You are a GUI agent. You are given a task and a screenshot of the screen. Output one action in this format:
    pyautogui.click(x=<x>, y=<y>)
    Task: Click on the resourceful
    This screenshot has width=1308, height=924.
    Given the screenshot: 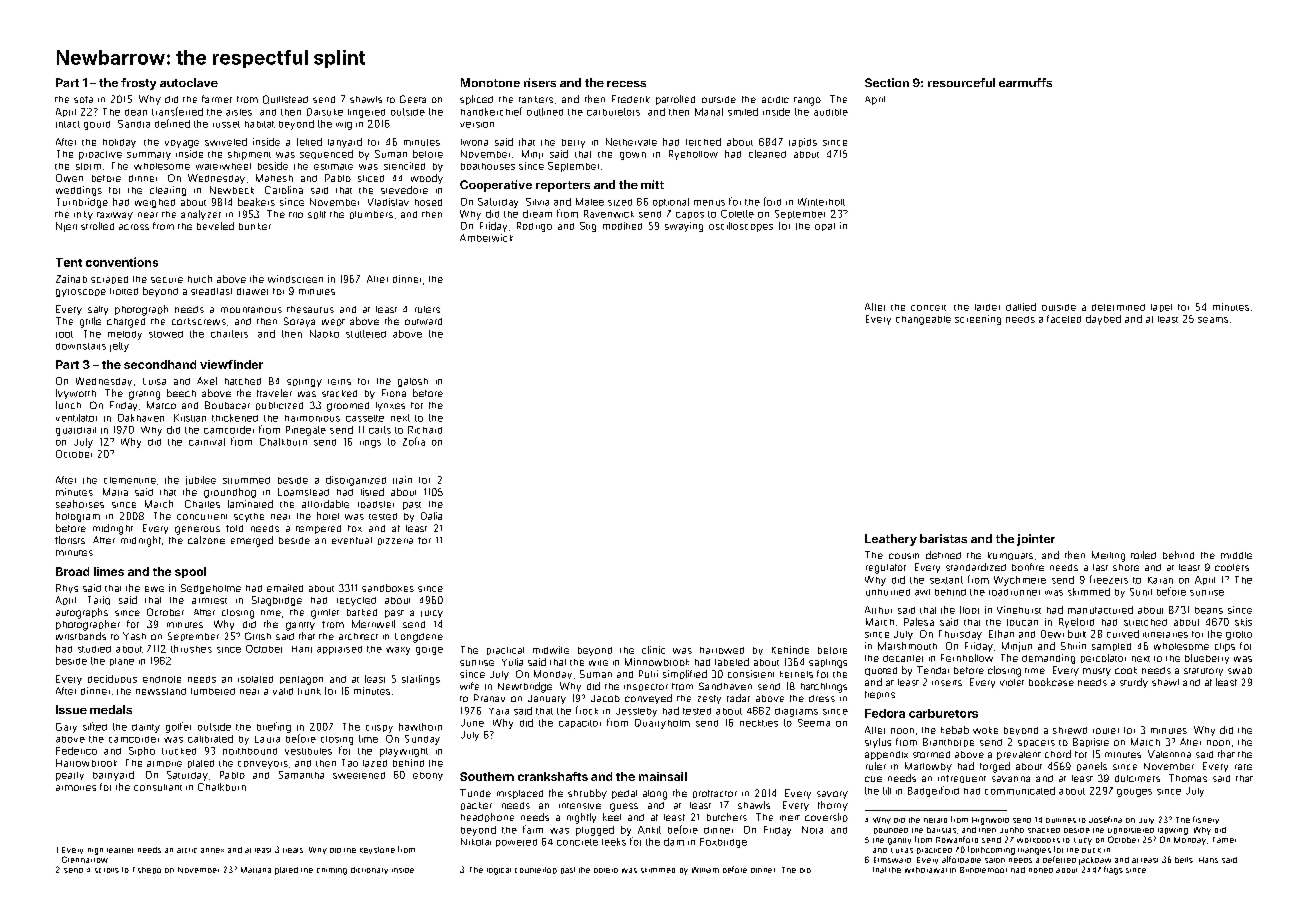 What is the action you would take?
    pyautogui.click(x=961, y=82)
